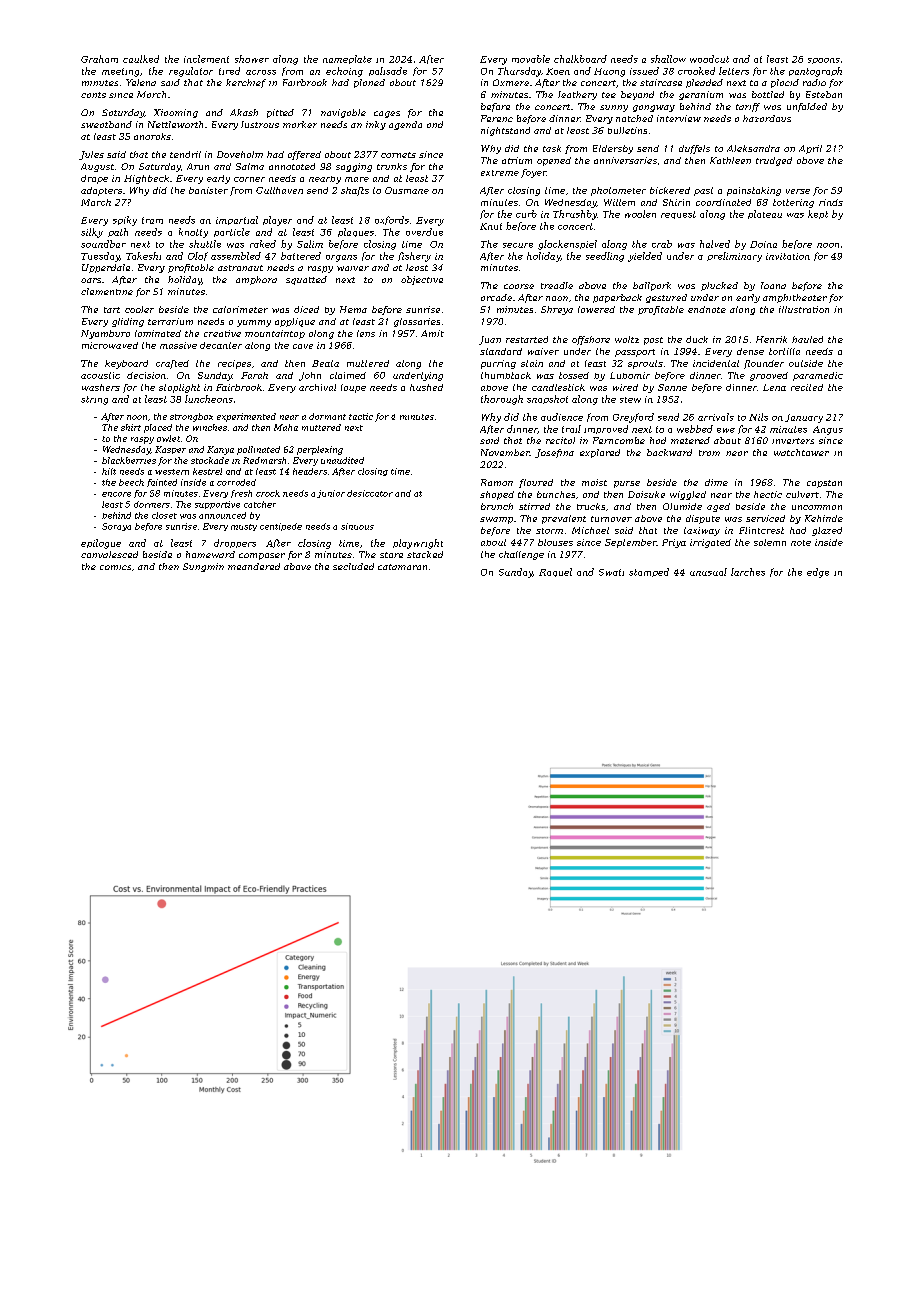 The image size is (924, 1308). Describe the element at coordinates (106, 268) in the page. I see `Upperdale` at that location.
